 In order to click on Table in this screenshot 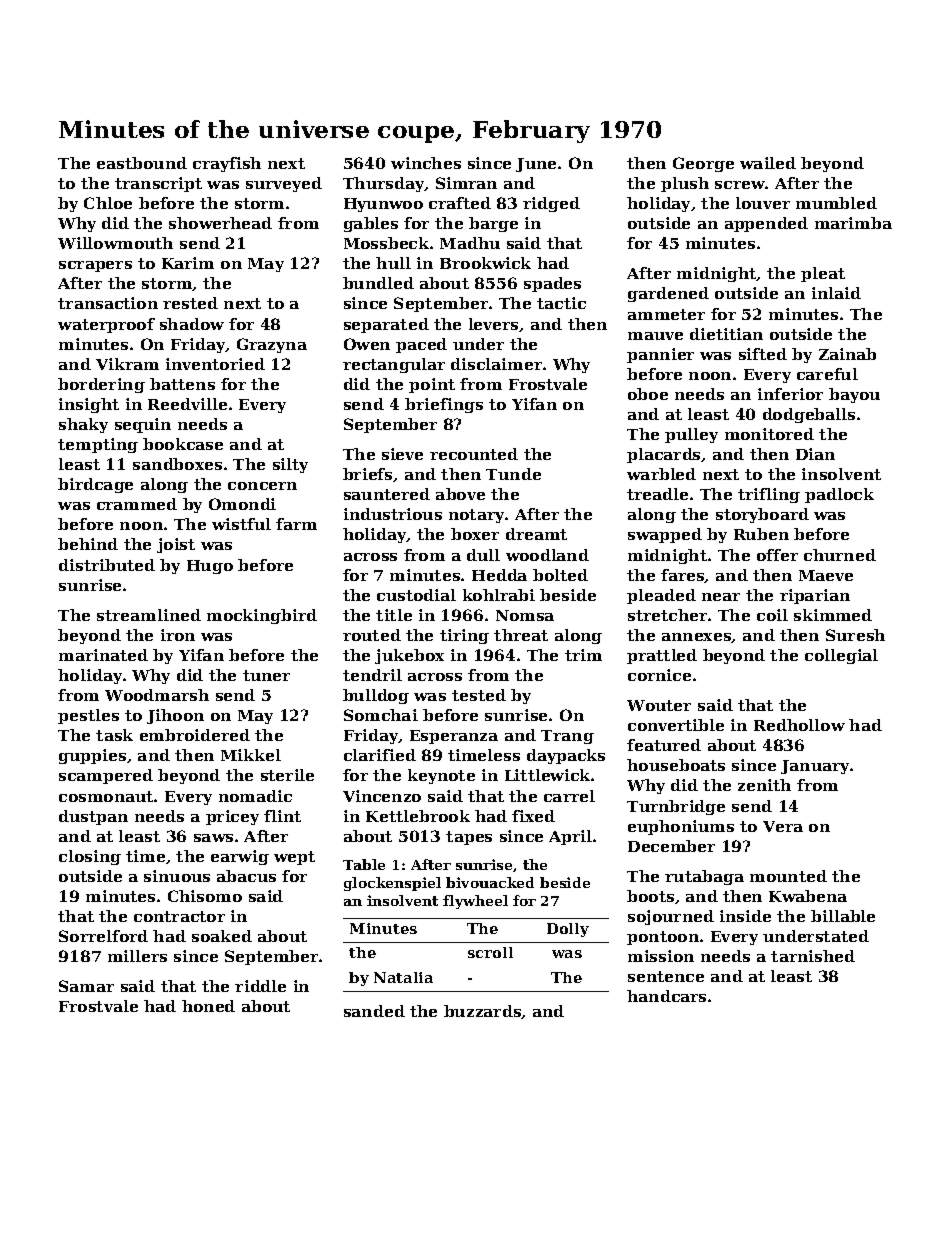, I will do `click(364, 864)`.
